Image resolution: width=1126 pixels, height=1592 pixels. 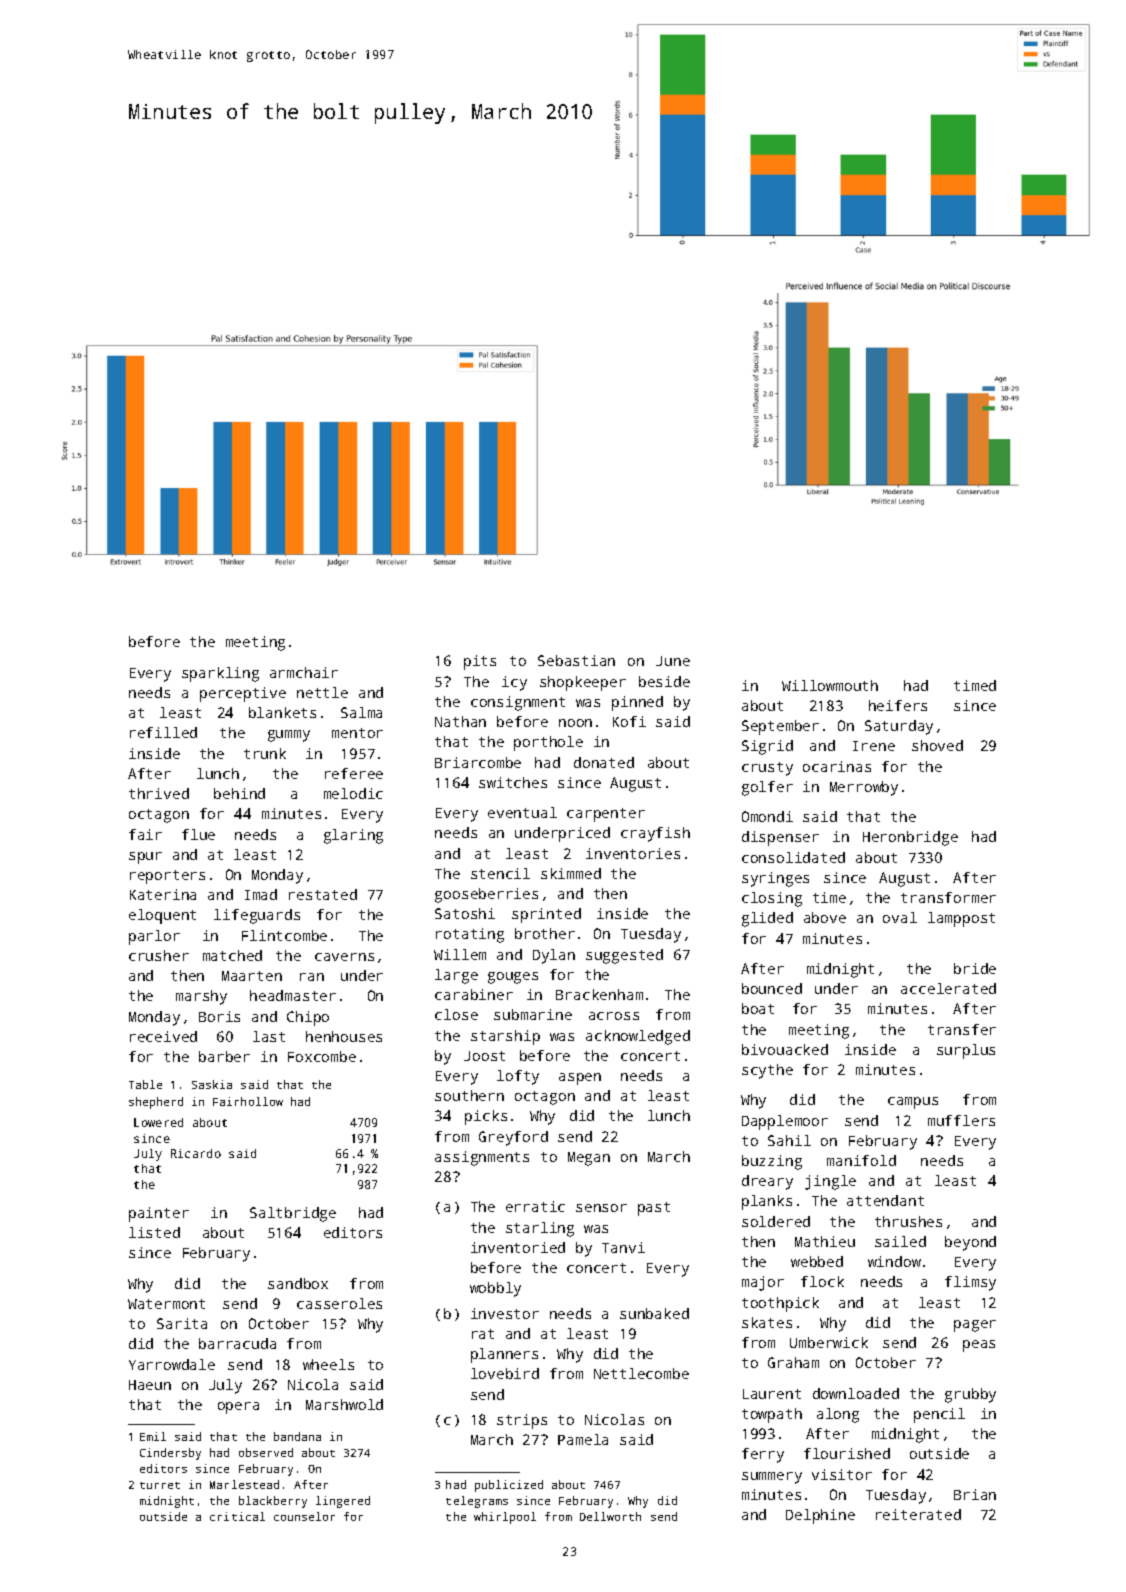 I want to click on Willowmouth, so click(x=830, y=685).
